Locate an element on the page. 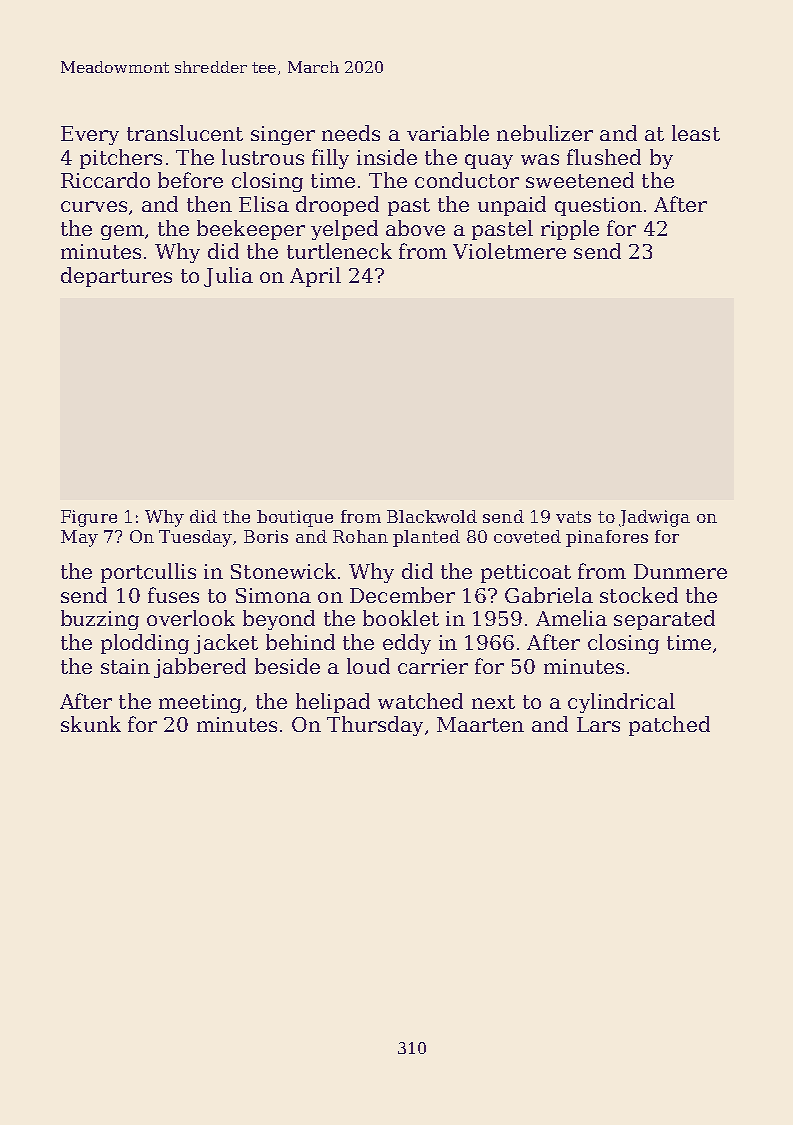 The width and height of the page is (793, 1125). Every is located at coordinates (90, 135).
